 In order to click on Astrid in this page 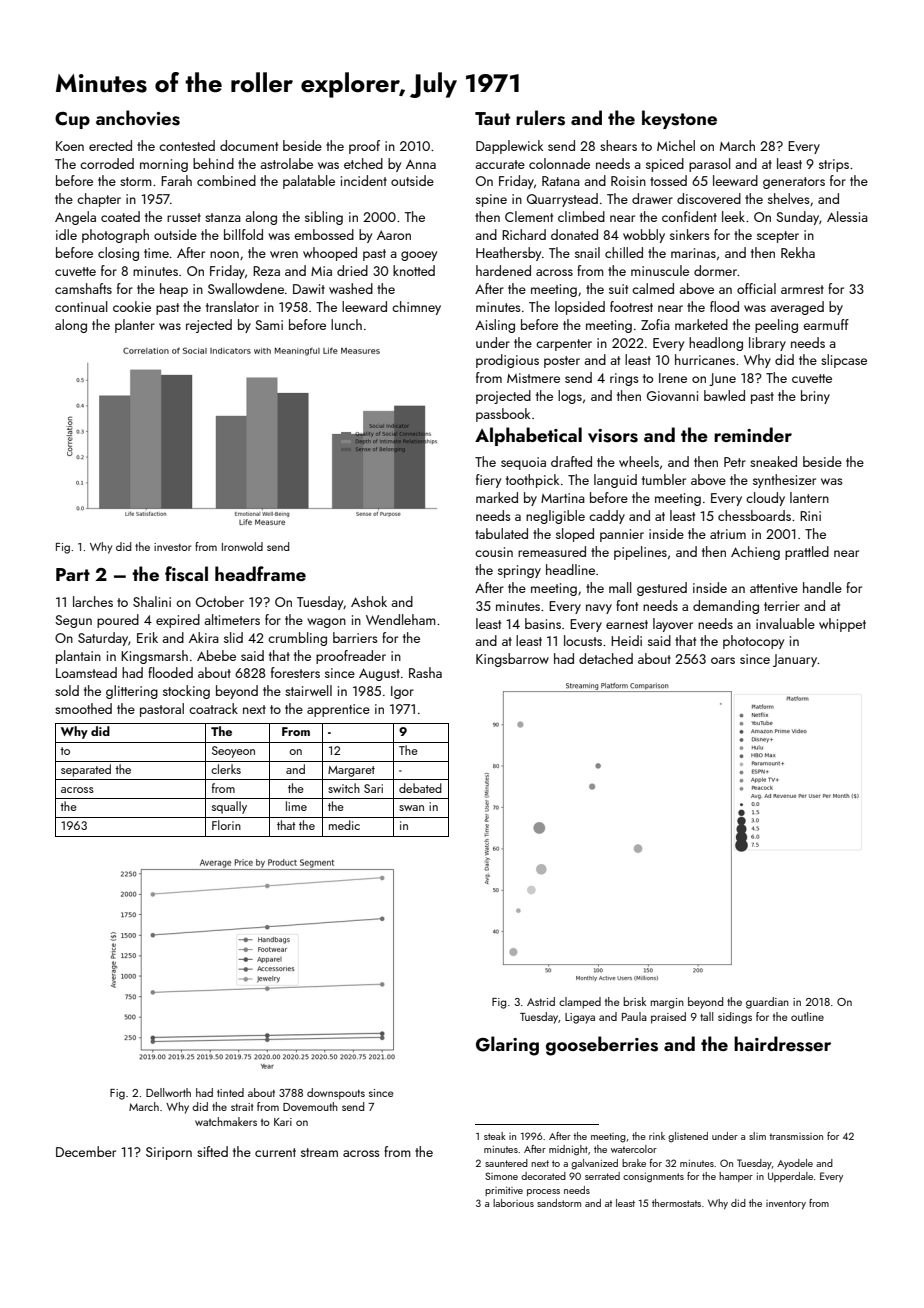, I will do `click(541, 1001)`.
